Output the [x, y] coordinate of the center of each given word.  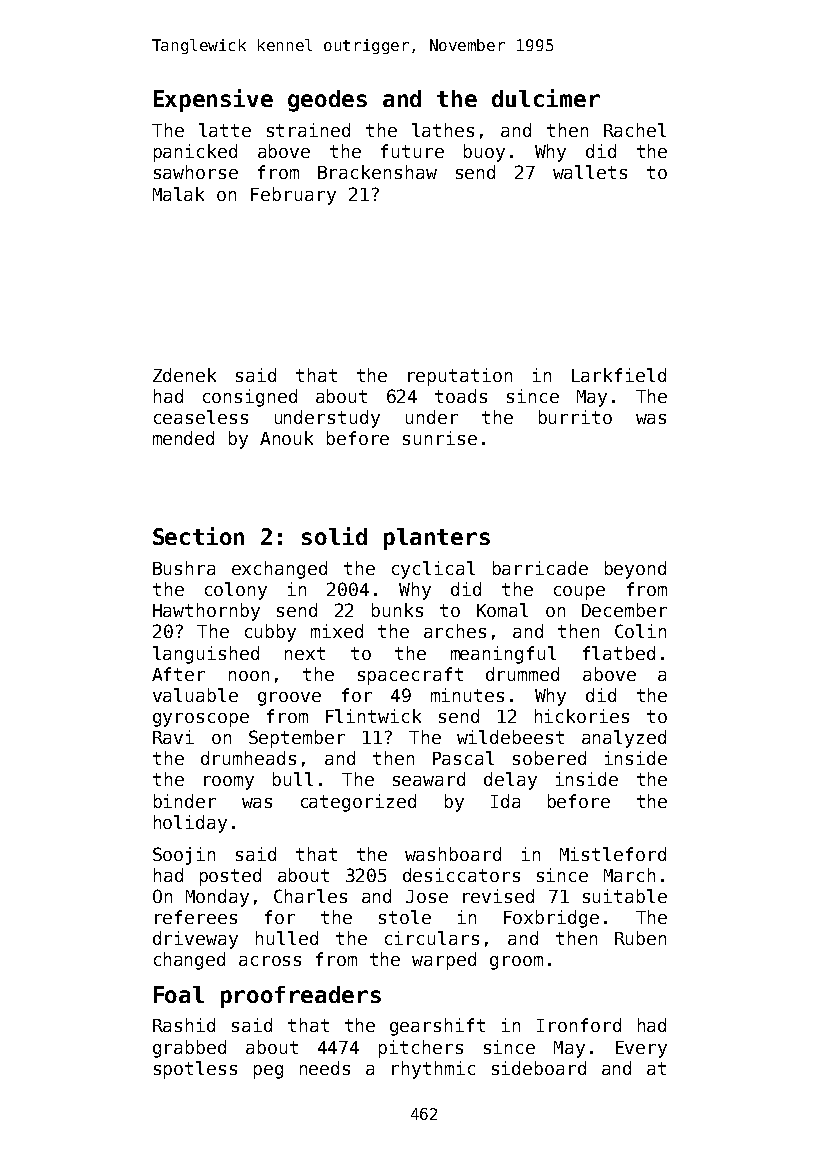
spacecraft [410, 676]
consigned [250, 398]
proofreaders [301, 997]
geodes [327, 101]
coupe [579, 593]
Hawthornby [206, 612]
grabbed [189, 1049]
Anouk [286, 438]
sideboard [539, 1068]
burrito [575, 417]
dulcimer [546, 98]
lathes [443, 130]
